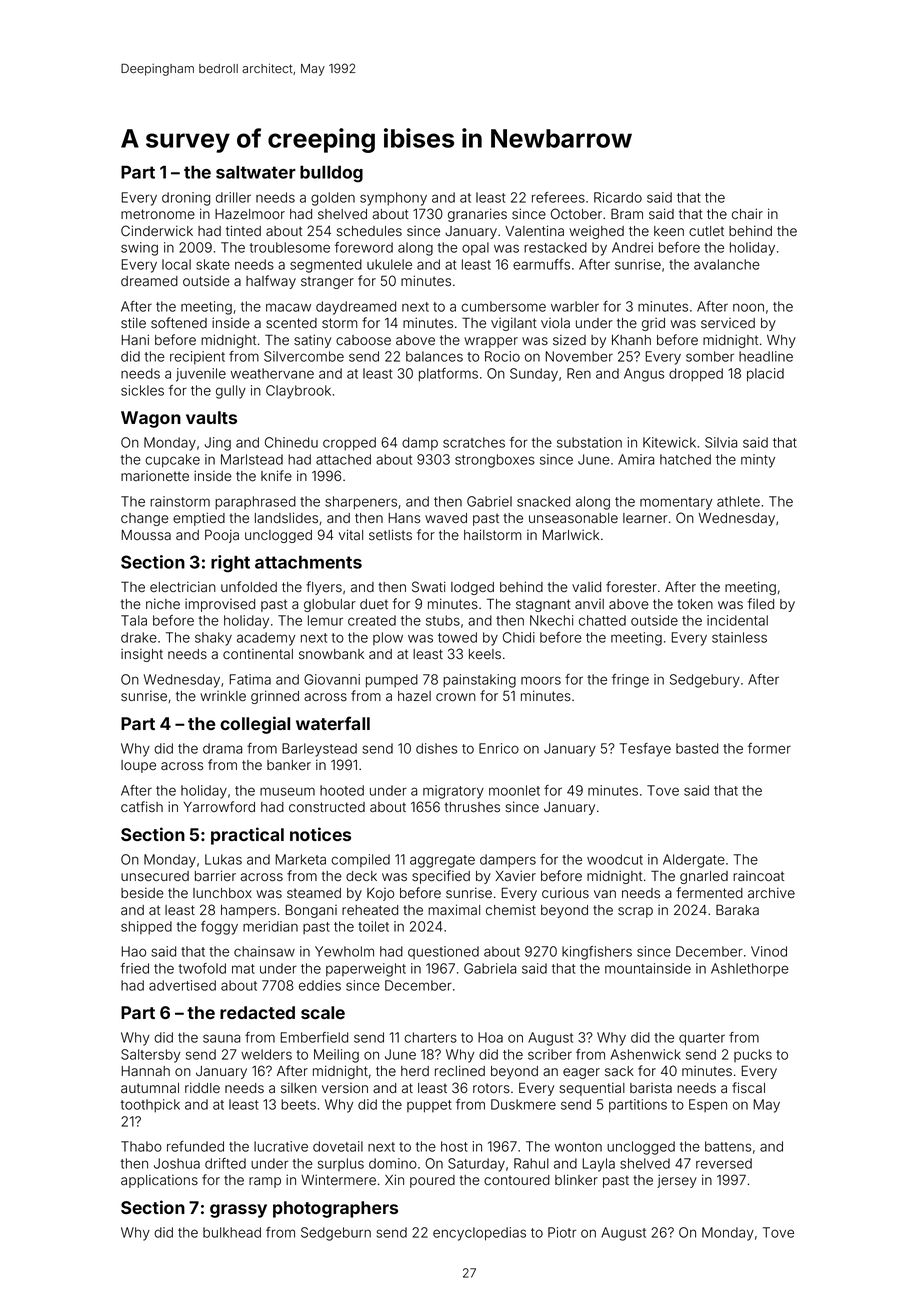 The height and width of the screenshot is (1308, 924). What do you see at coordinates (630, 681) in the screenshot?
I see `fringe` at bounding box center [630, 681].
